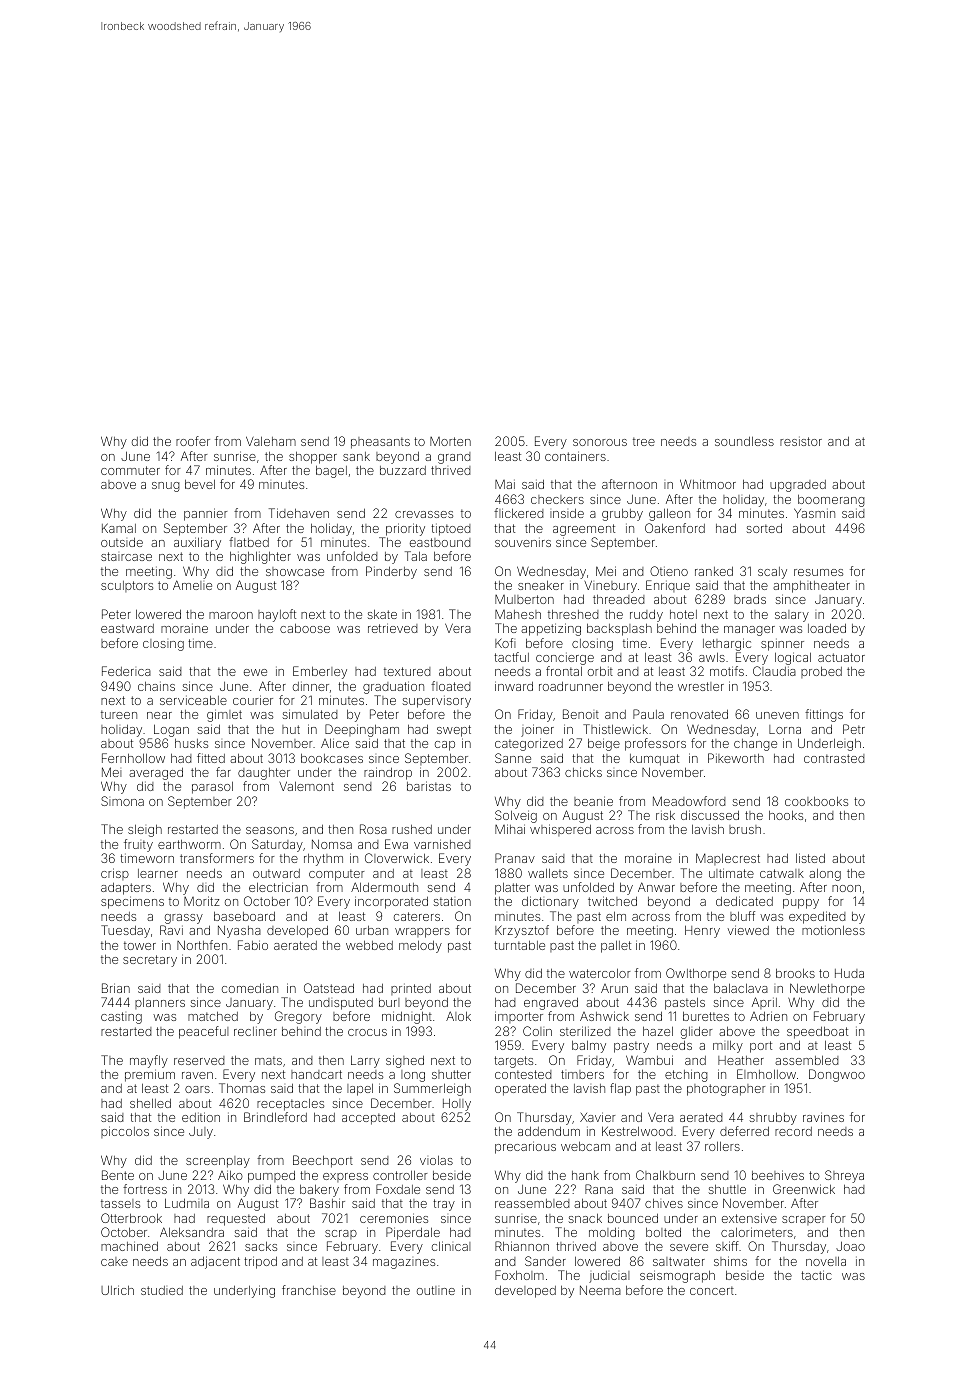 The height and width of the screenshot is (1399, 966). Describe the element at coordinates (706, 1016) in the screenshot. I see `burettes` at that location.
